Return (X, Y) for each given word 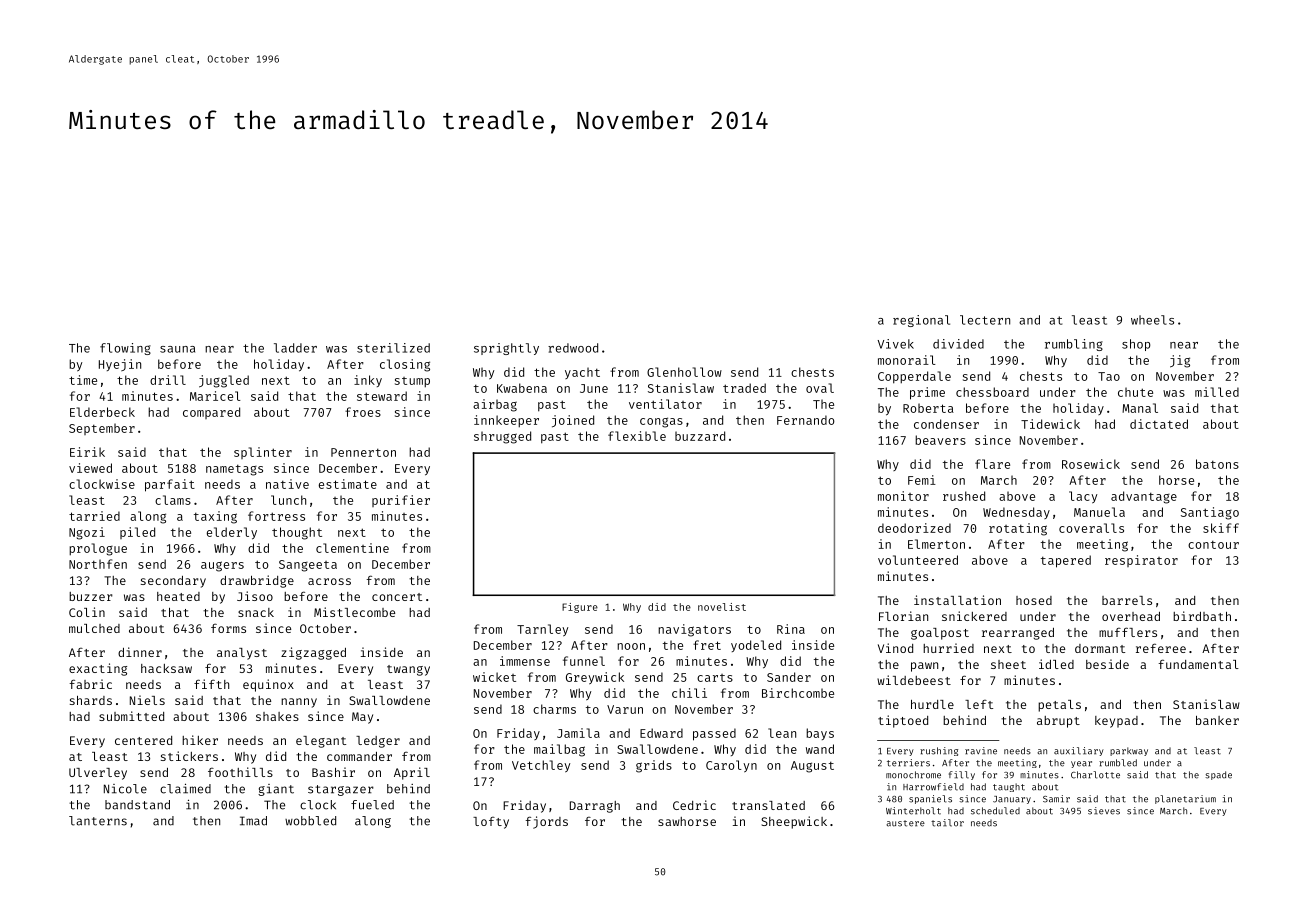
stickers (189, 756)
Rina (791, 629)
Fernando (806, 420)
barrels (1127, 600)
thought (297, 533)
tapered (1066, 561)
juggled (224, 381)
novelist (722, 607)
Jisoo (255, 596)
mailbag (559, 750)
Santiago (1210, 513)
